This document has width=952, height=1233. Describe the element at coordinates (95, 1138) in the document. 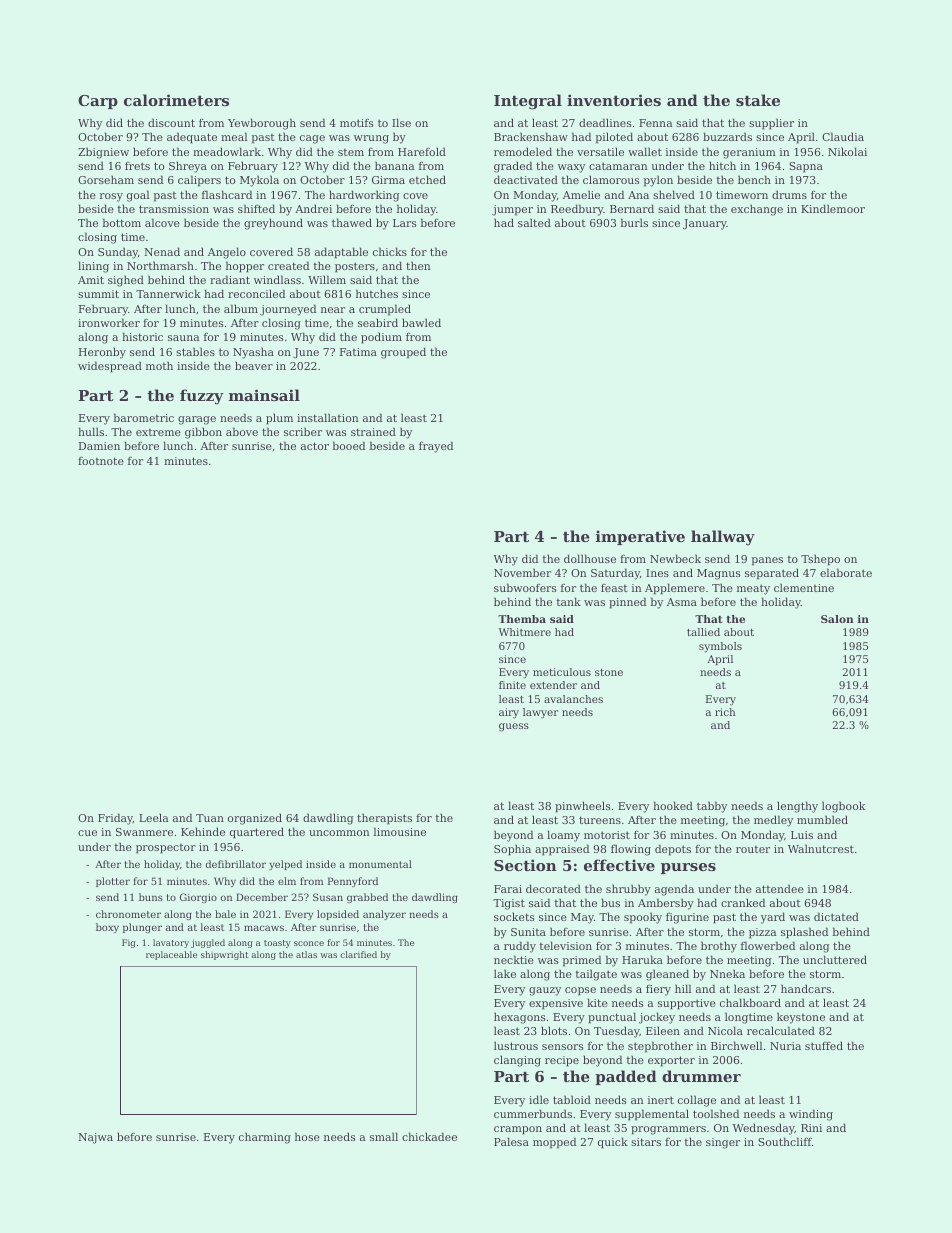

I see `Najwa` at that location.
